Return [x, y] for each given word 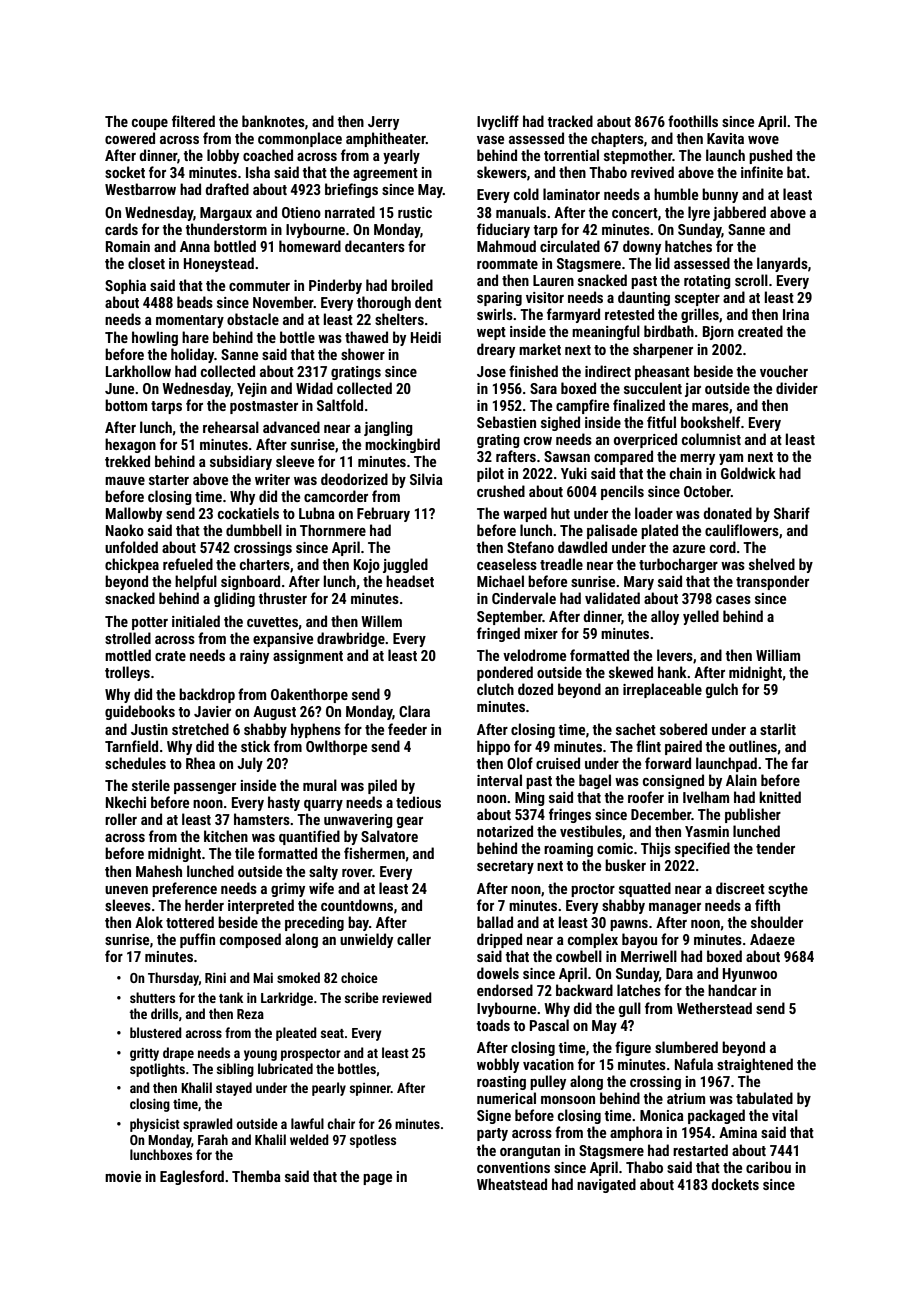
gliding [234, 599]
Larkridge [287, 999]
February [383, 514]
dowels [498, 973]
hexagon [130, 445]
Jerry [383, 123]
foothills [693, 121]
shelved [772, 564]
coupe [150, 124]
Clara [414, 711]
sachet [636, 729]
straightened [755, 1065]
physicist [155, 1125]
